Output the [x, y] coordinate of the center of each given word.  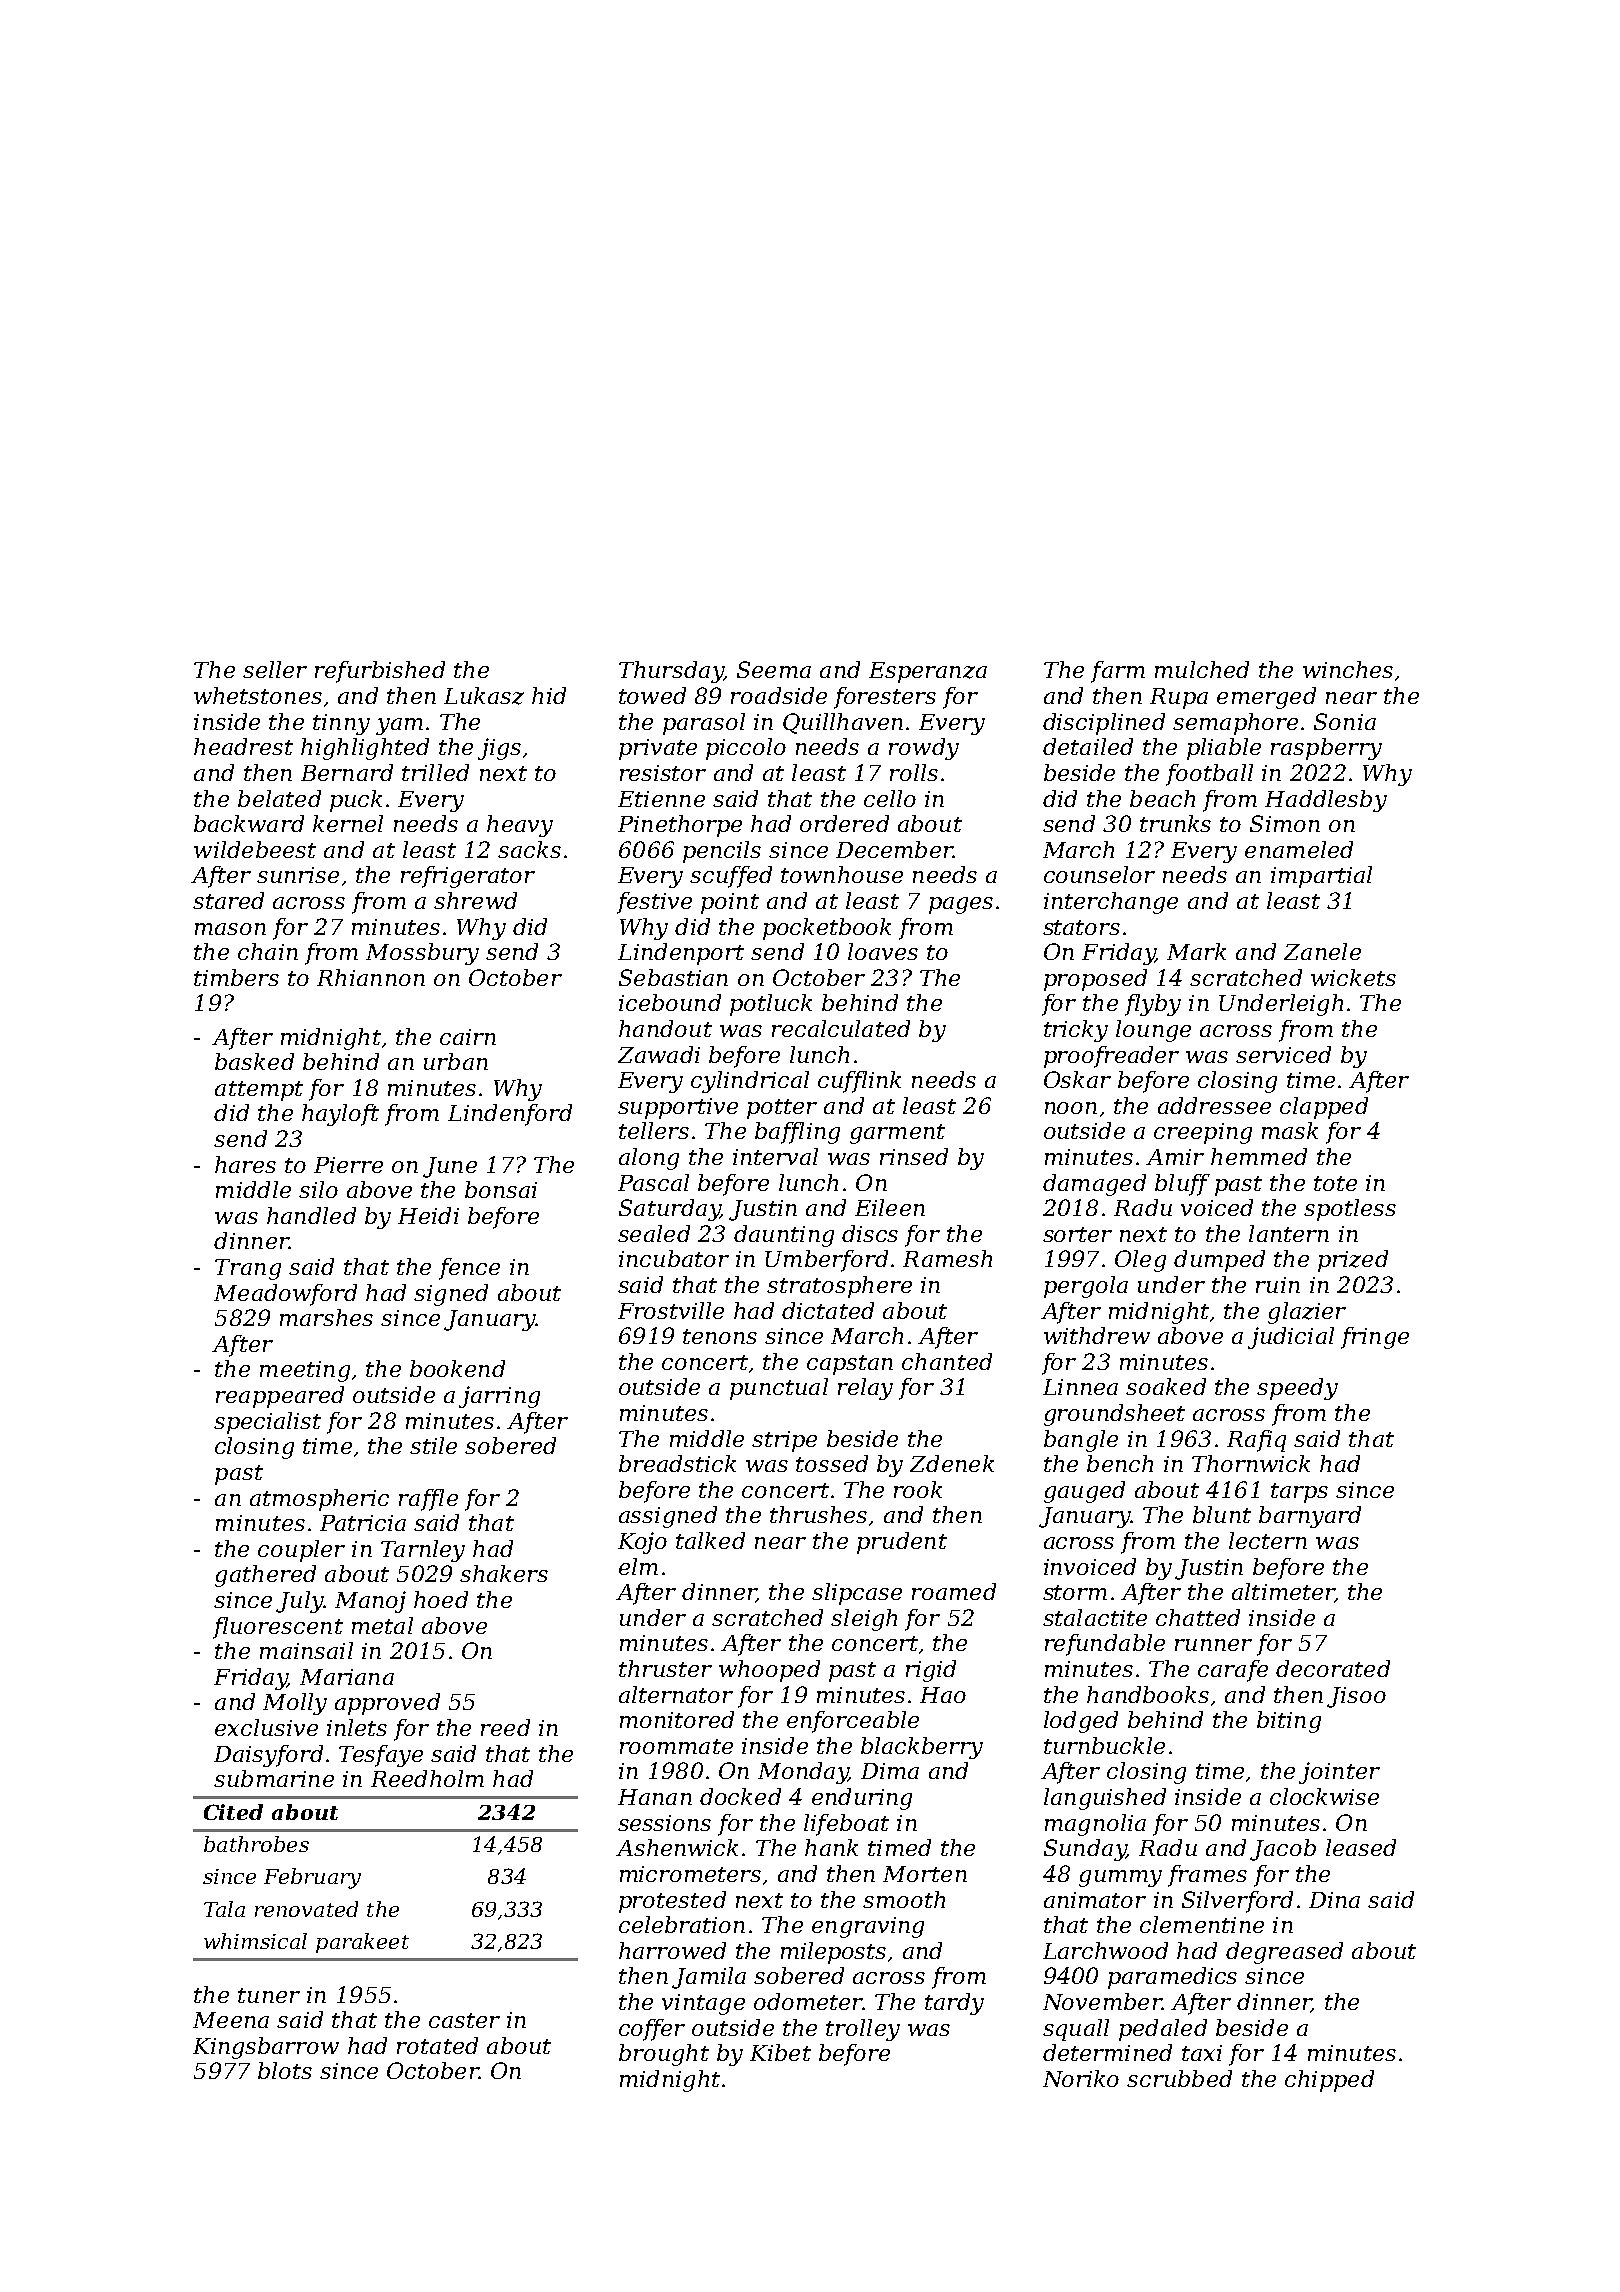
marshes [326, 1317]
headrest [243, 746]
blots [285, 2070]
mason [230, 929]
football [1209, 775]
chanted [947, 1361]
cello [890, 798]
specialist [267, 1423]
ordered [844, 823]
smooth [904, 1899]
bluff [1182, 1185]
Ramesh [947, 1258]
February [312, 1878]
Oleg [1140, 1261]
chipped [1329, 2081]
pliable [1224, 749]
